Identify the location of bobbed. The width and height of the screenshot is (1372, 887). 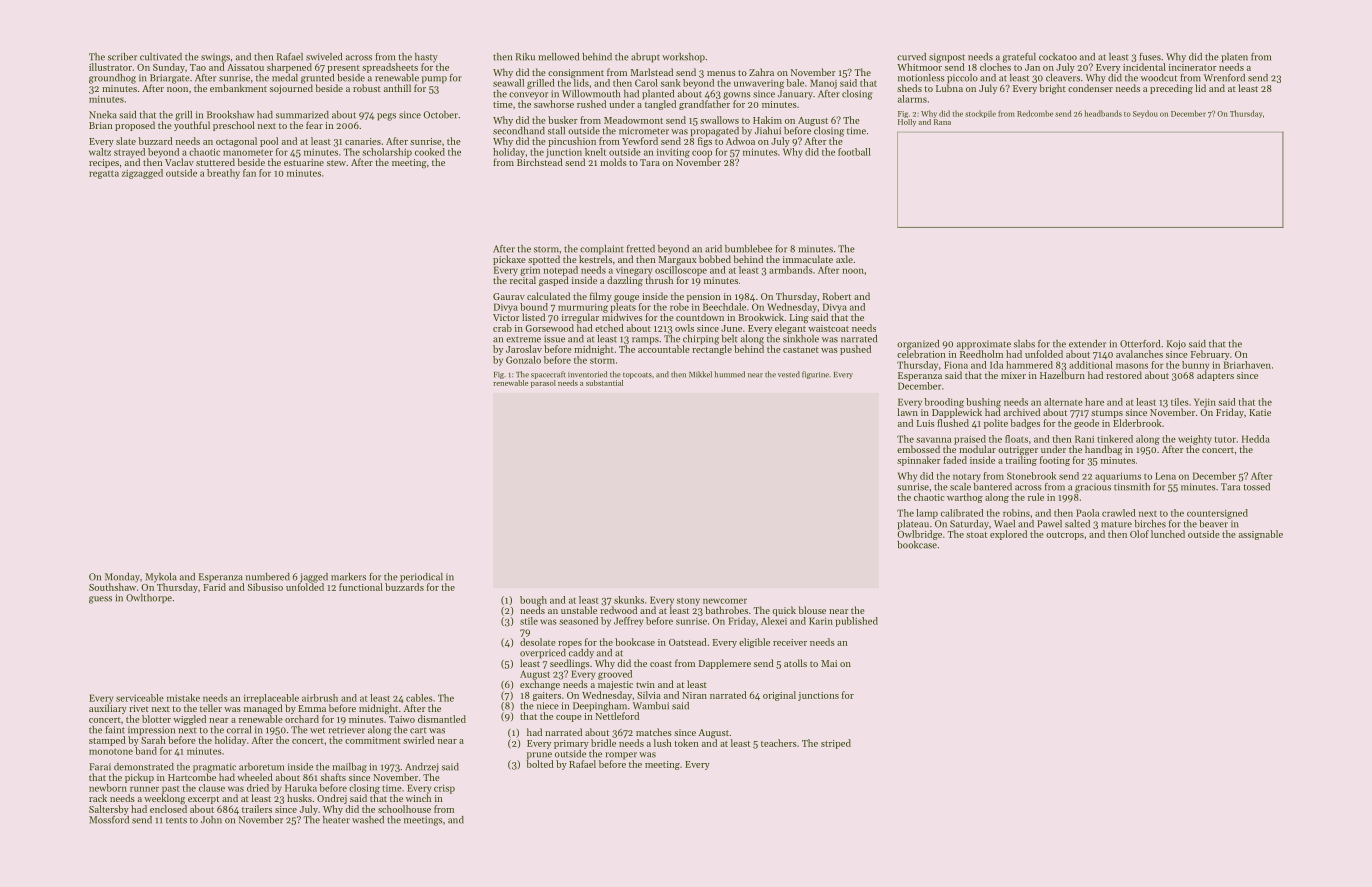
(715, 259).
